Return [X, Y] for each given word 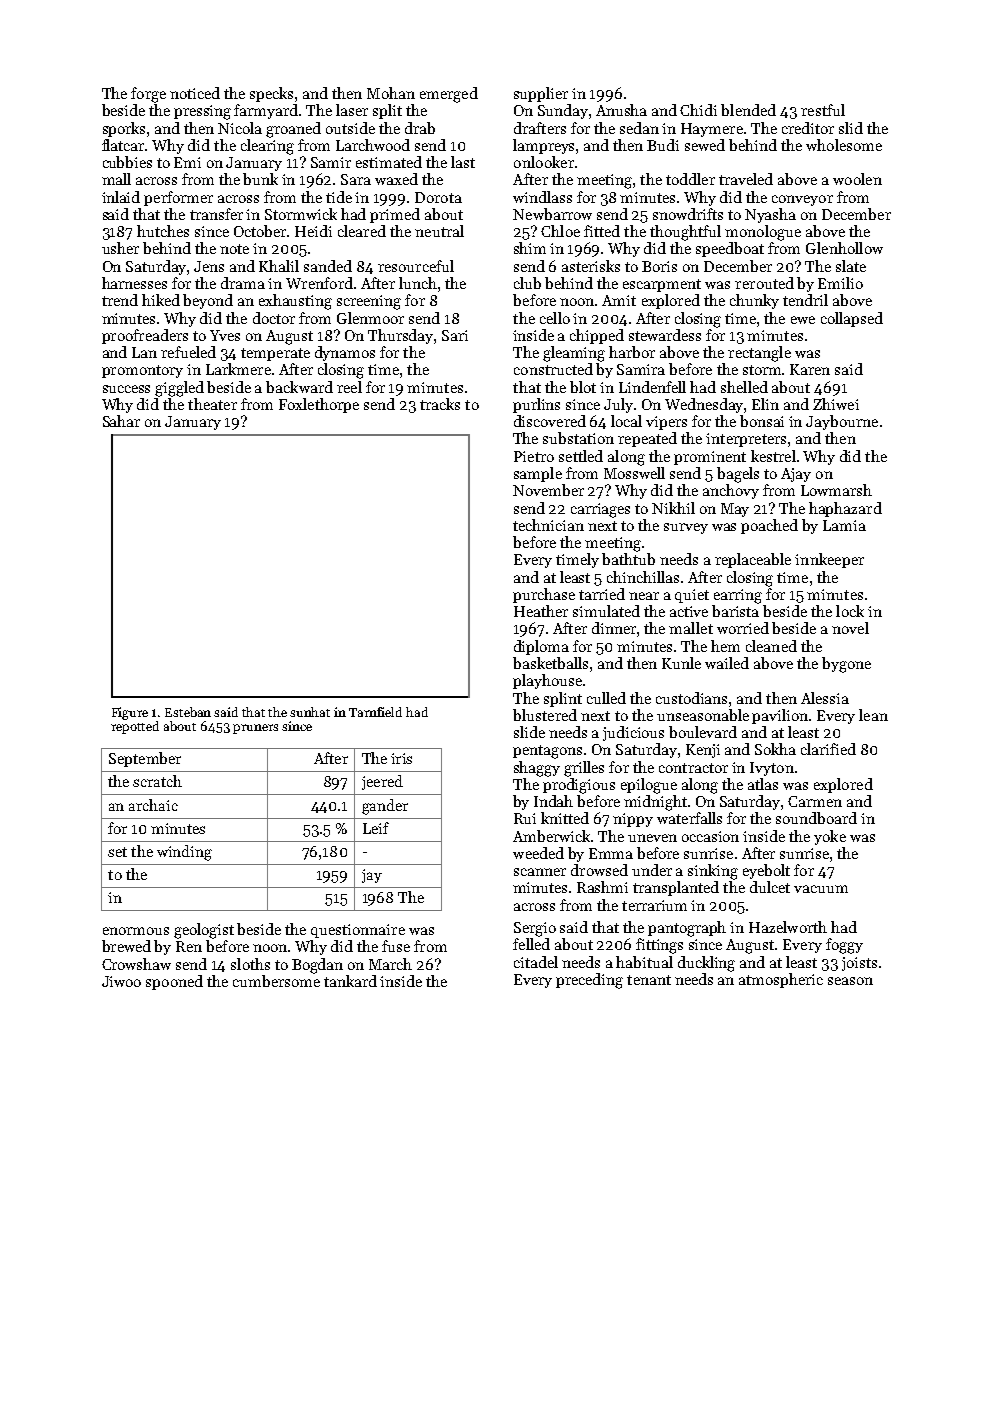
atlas [763, 784]
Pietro [534, 456]
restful [823, 110]
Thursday [400, 336]
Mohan [391, 93]
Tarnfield [375, 712]
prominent [710, 458]
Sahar [121, 421]
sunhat [310, 712]
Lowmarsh [836, 490]
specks [271, 94]
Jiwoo [121, 981]
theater [212, 404]
